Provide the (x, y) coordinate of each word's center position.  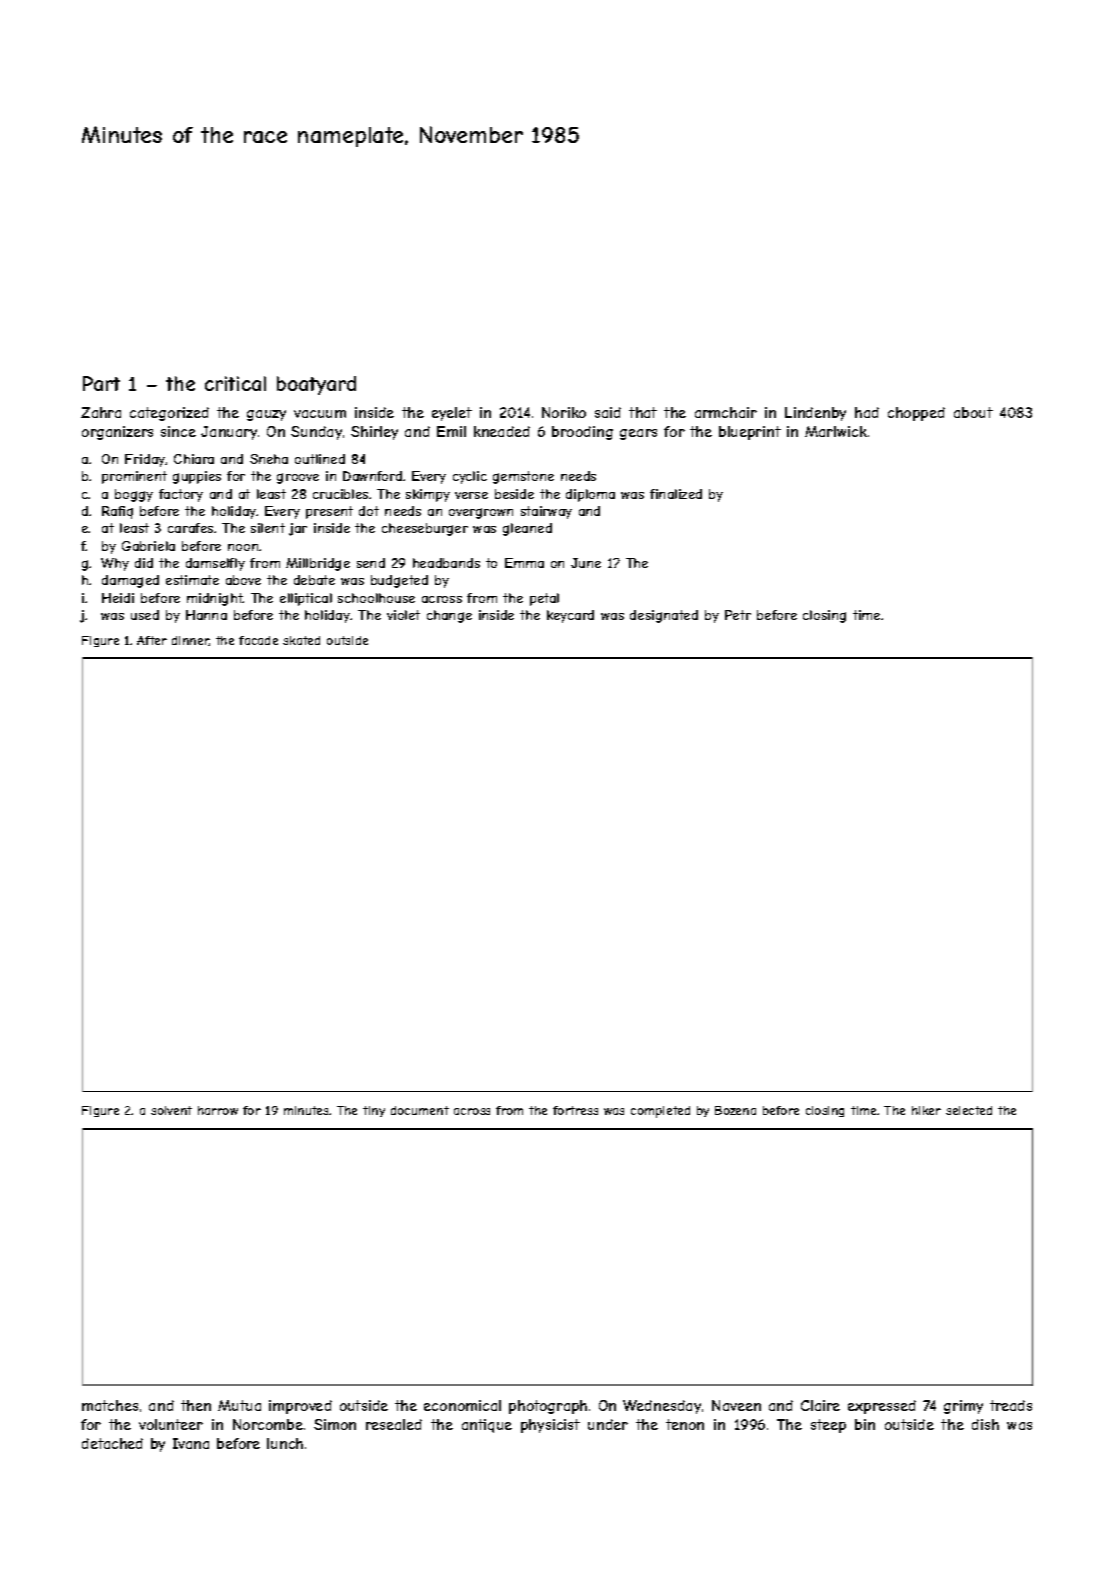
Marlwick (836, 431)
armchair (726, 412)
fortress (575, 1110)
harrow (218, 1110)
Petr (738, 615)
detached (112, 1443)
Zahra (101, 412)
